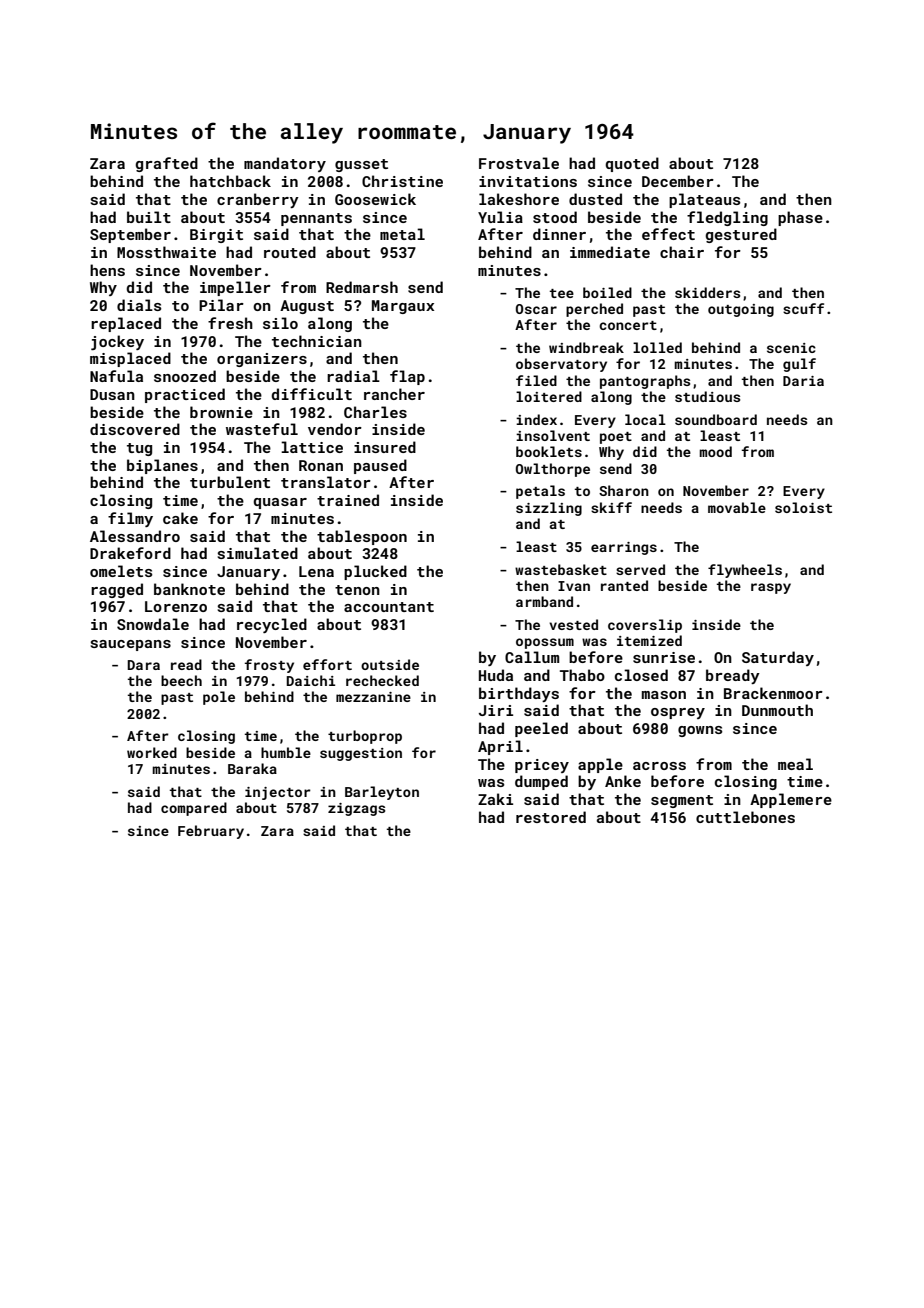 This screenshot has width=924, height=1308. I want to click on grafted, so click(167, 164).
